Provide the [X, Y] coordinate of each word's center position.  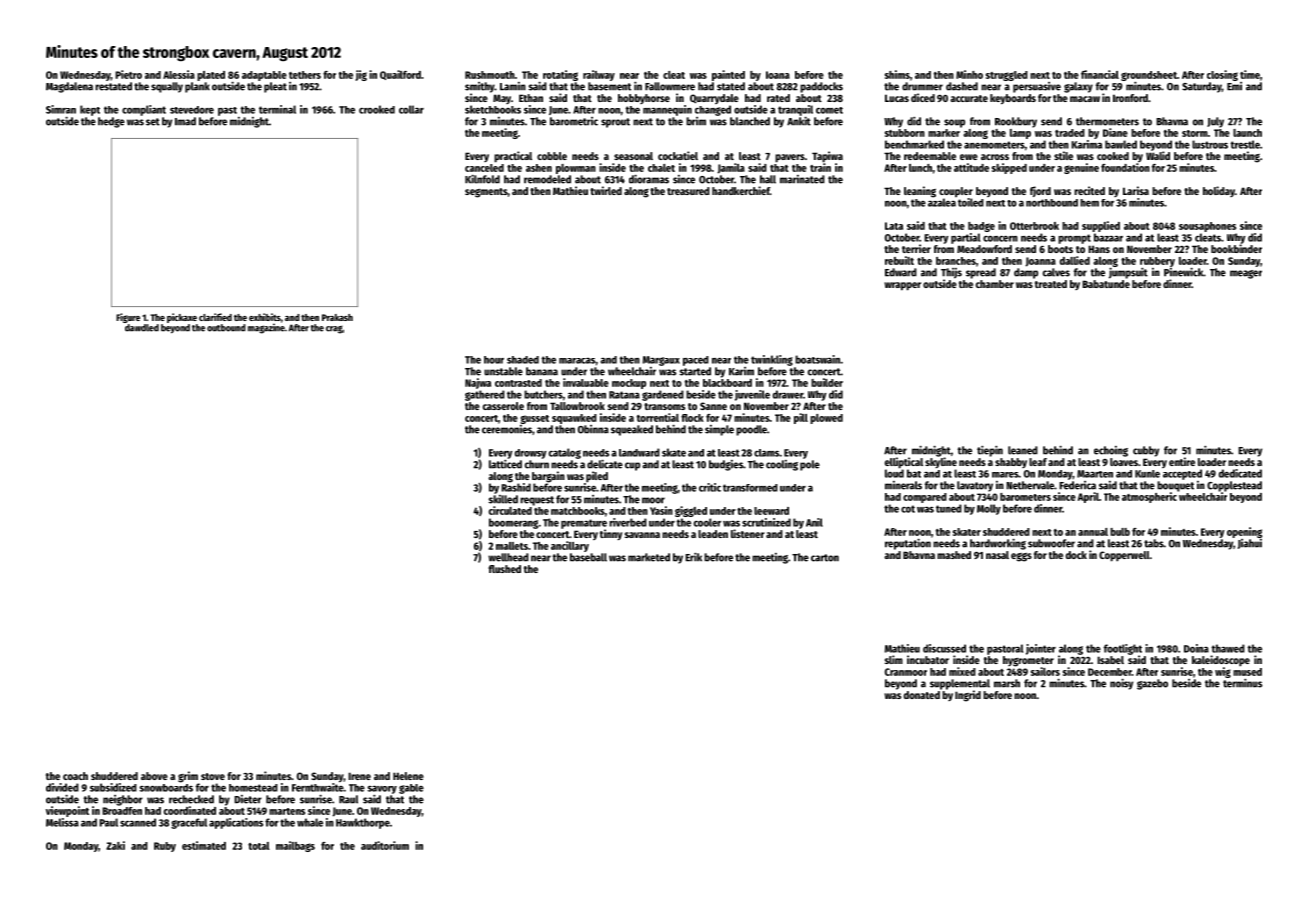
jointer [1041, 649]
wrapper [902, 286]
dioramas [649, 179]
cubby [1146, 451]
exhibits [265, 317]
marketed [649, 557]
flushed [504, 569]
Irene [359, 776]
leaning [920, 192]
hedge [111, 122]
